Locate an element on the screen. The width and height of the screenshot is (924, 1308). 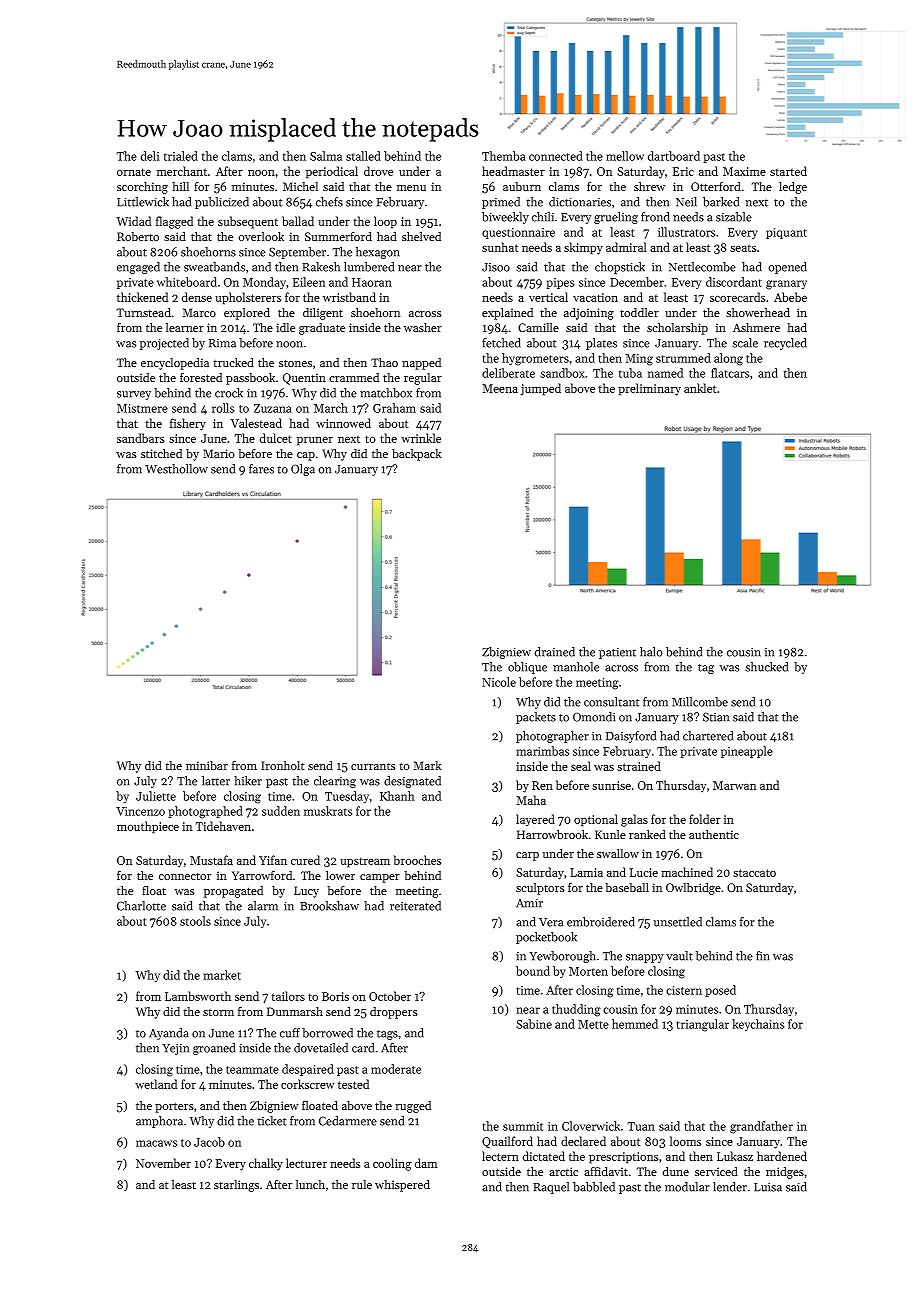
Jisoo is located at coordinates (496, 267).
